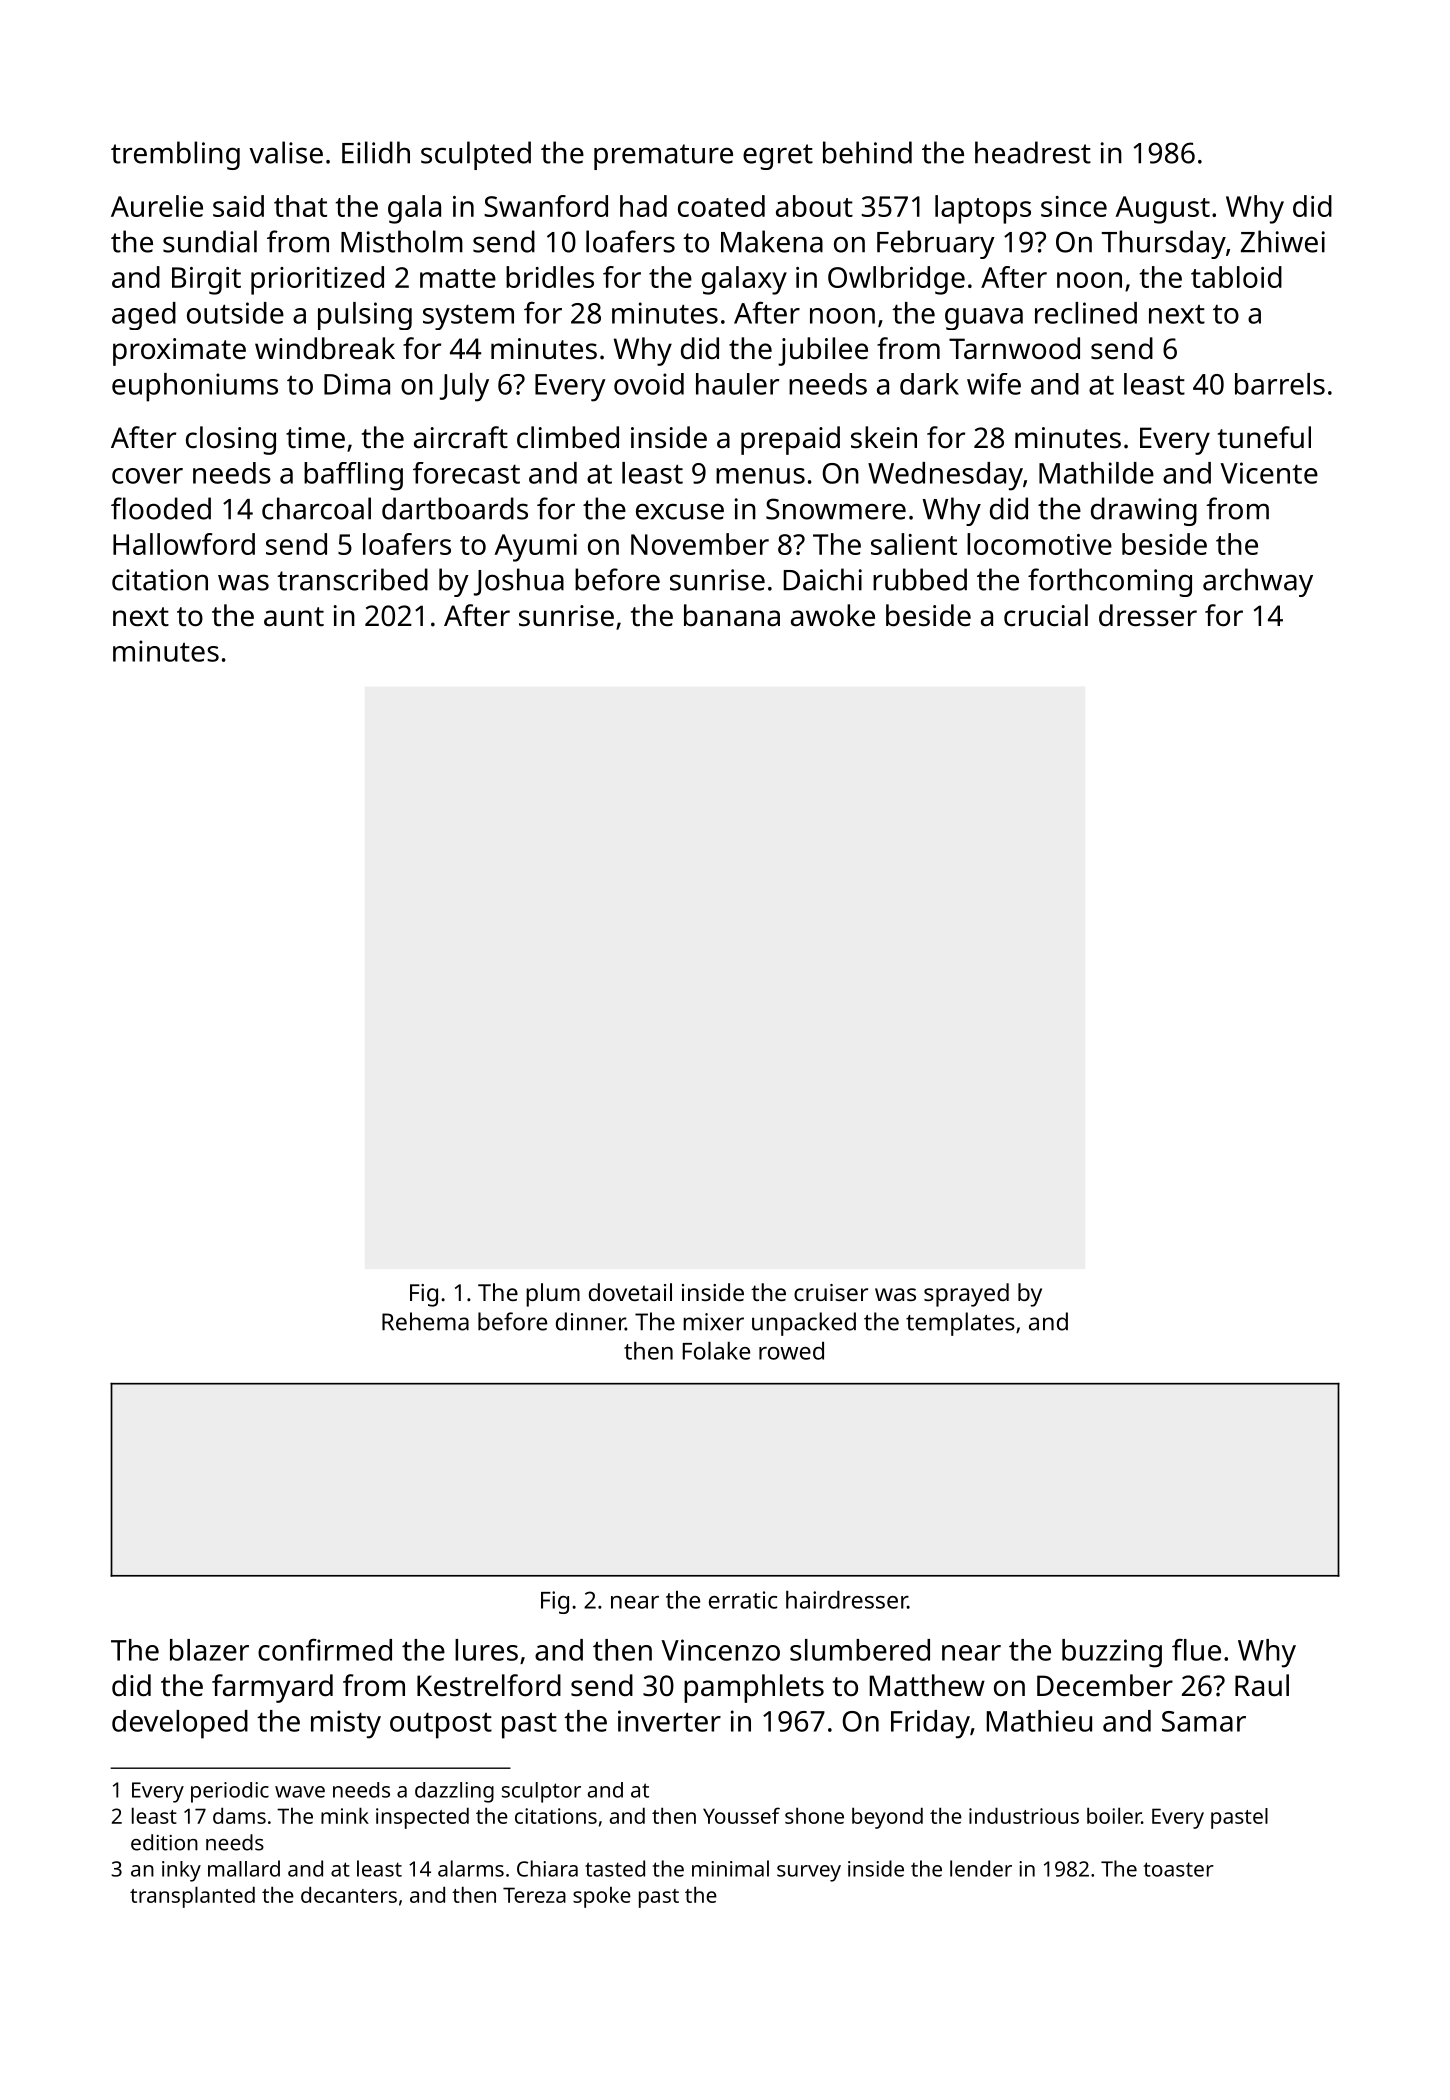 This image has width=1450, height=2100. I want to click on banana, so click(732, 615).
